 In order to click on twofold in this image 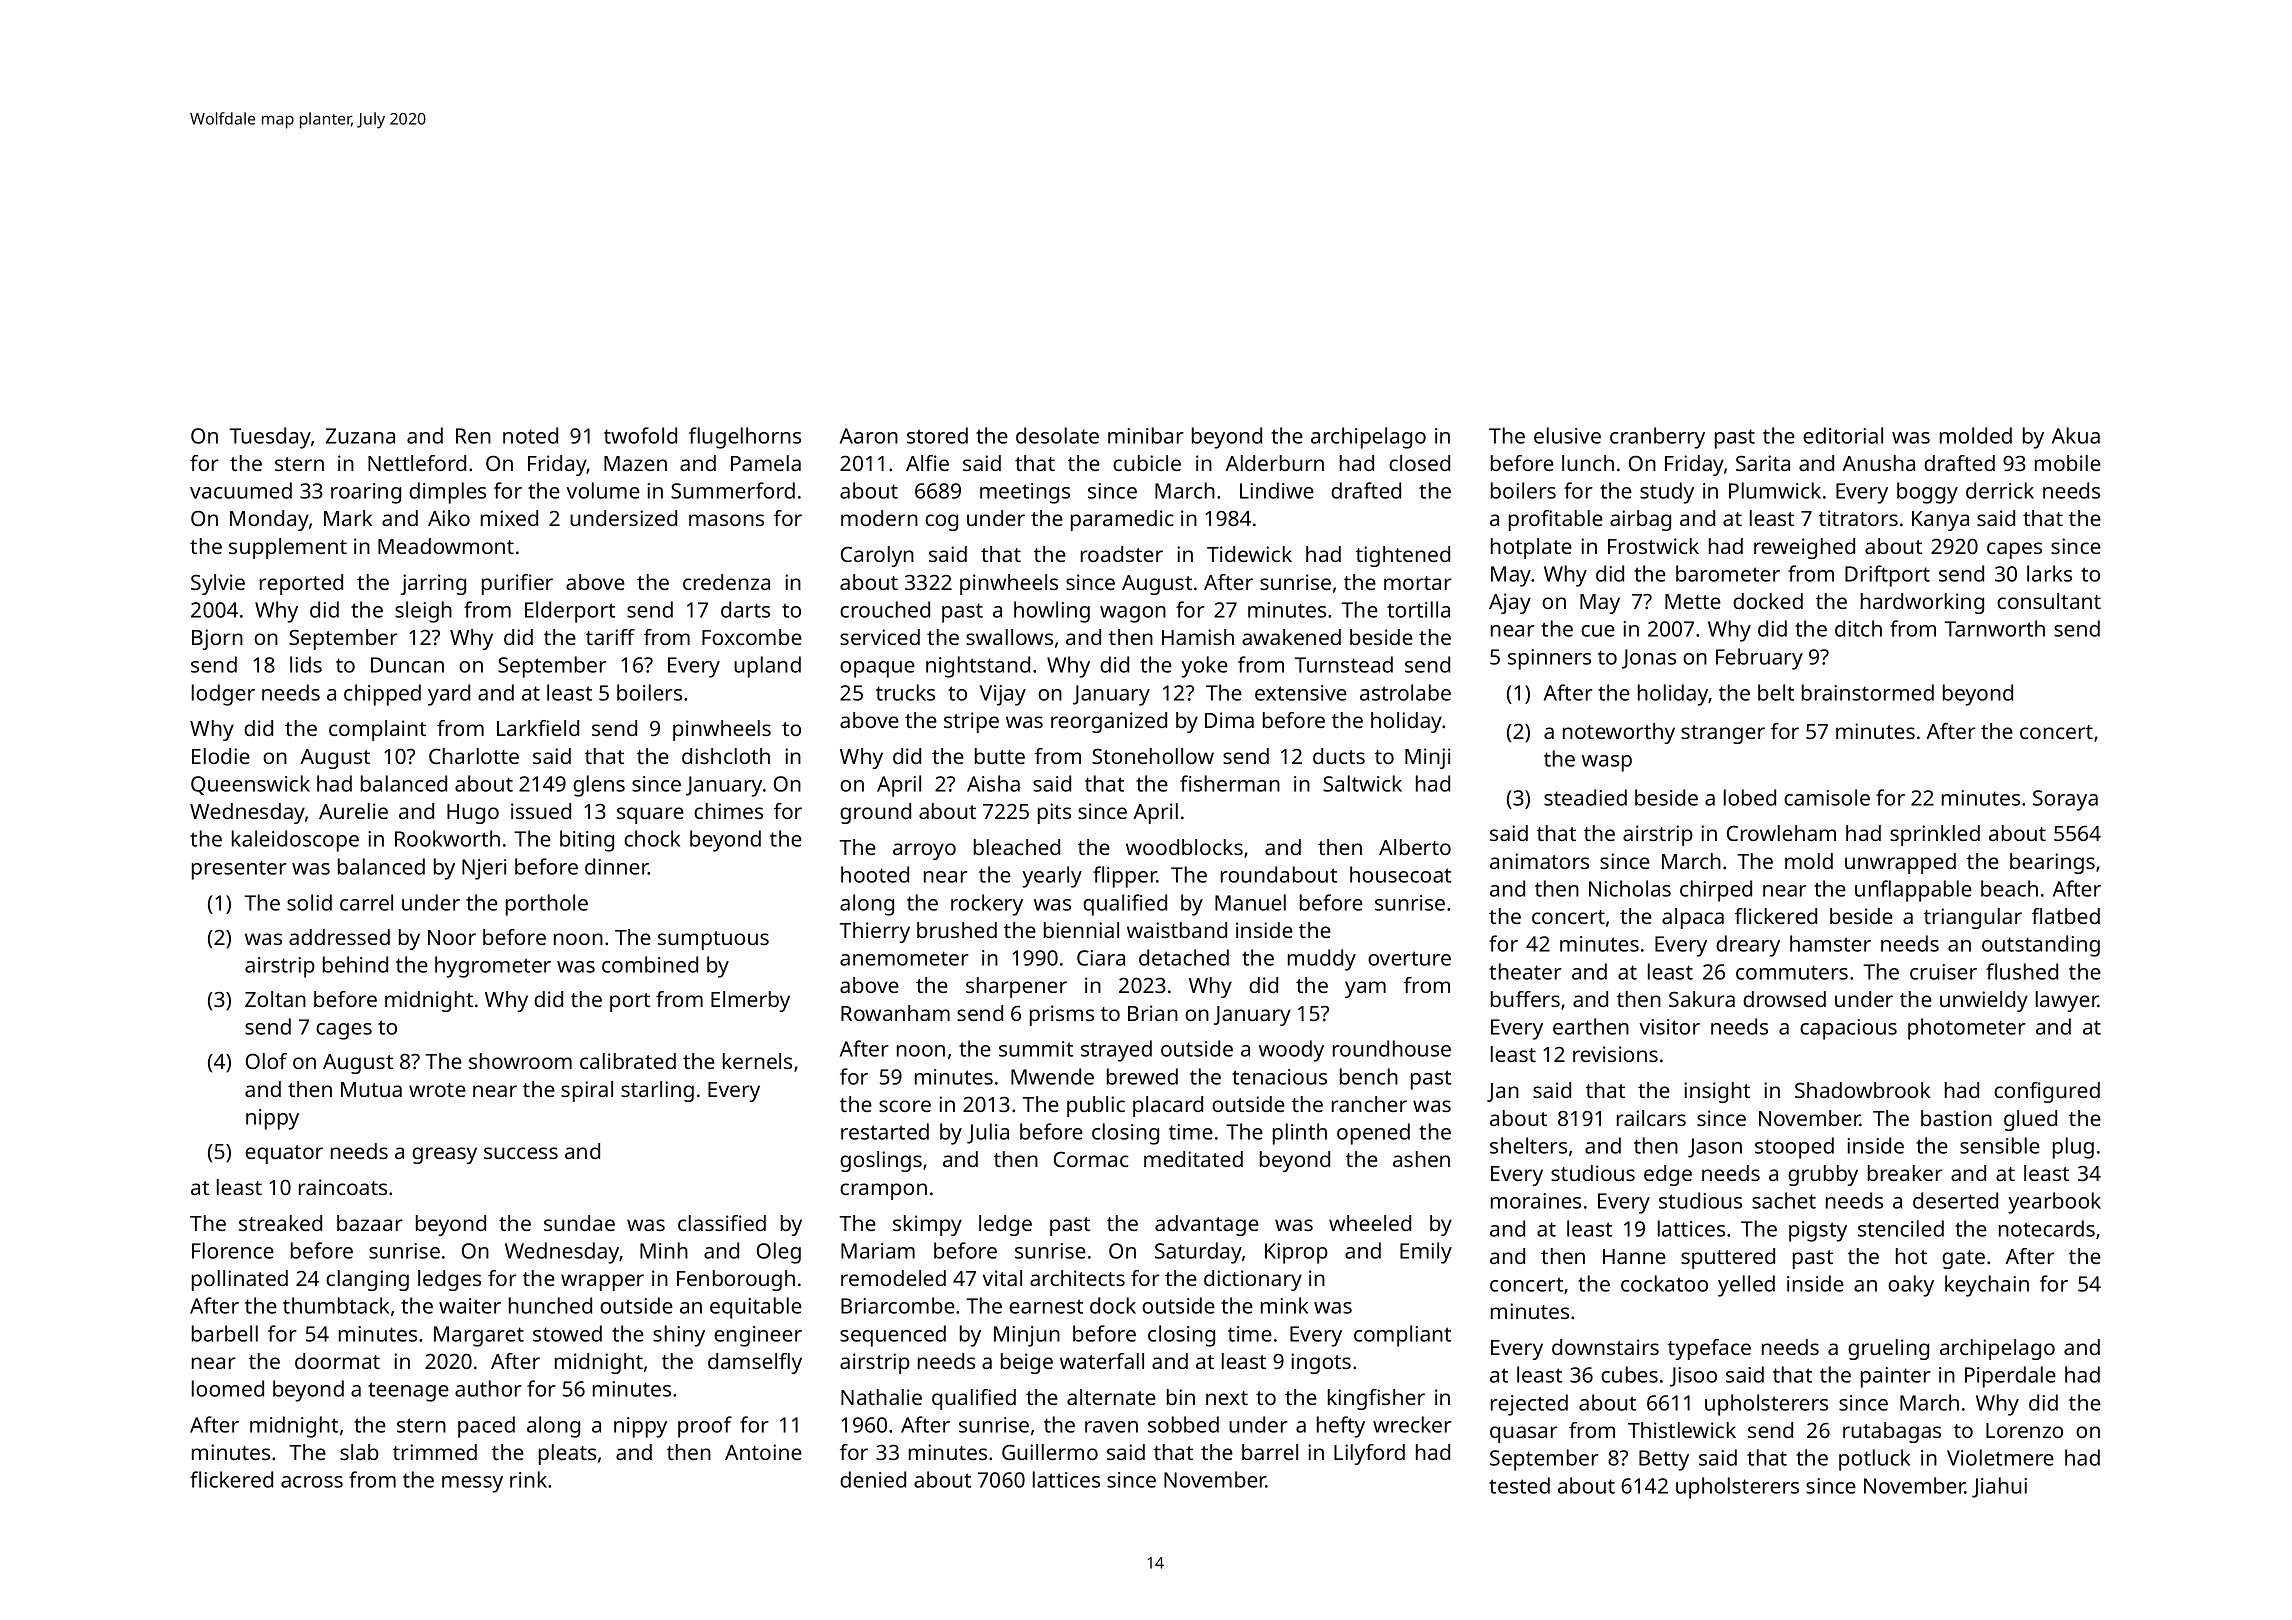, I will do `click(640, 435)`.
